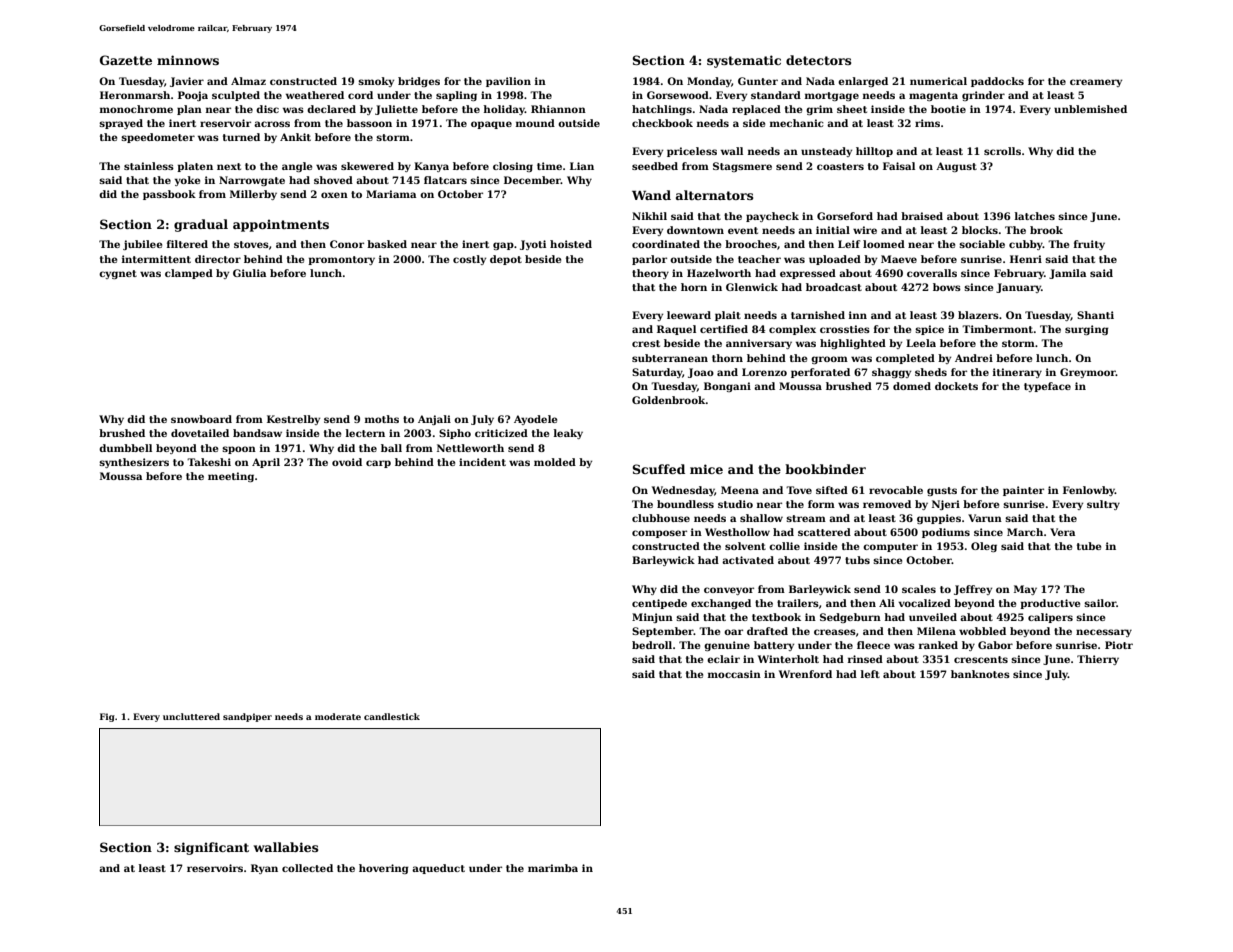 This screenshot has height=952, width=1233. What do you see at coordinates (376, 82) in the screenshot?
I see `smoky` at bounding box center [376, 82].
